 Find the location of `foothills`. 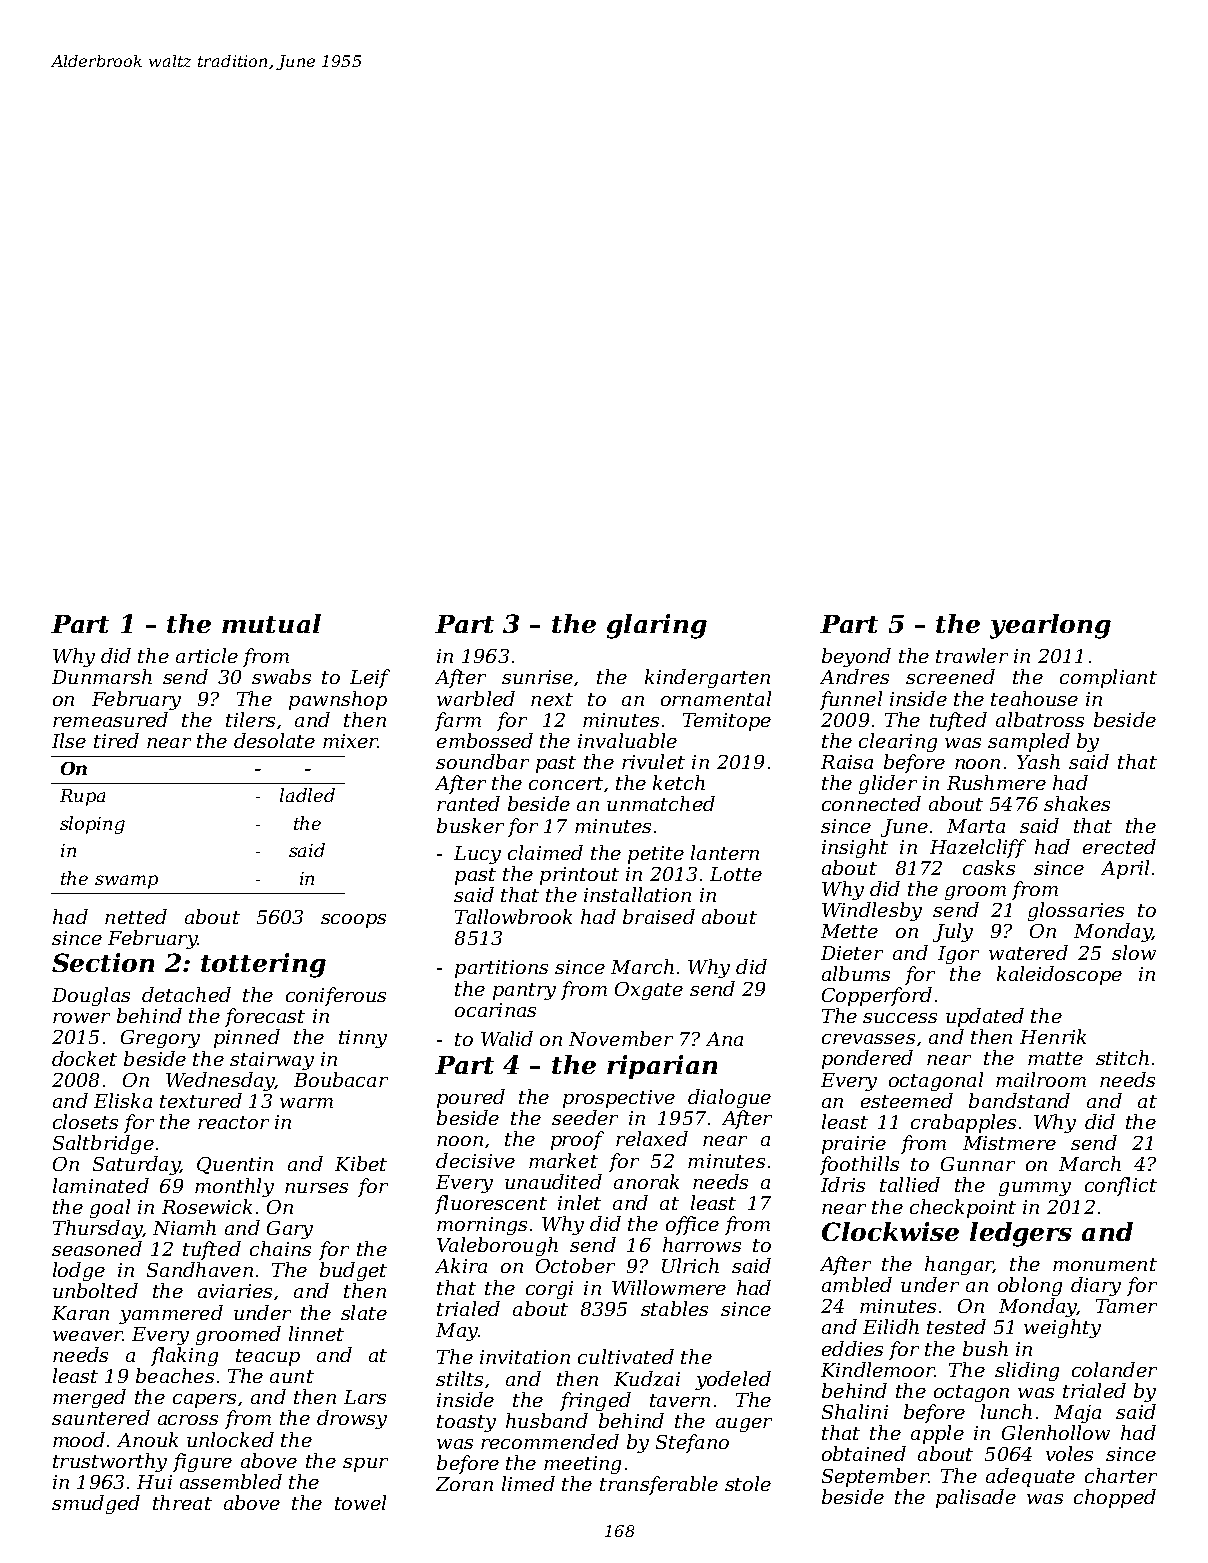

foothills is located at coordinates (859, 1165).
